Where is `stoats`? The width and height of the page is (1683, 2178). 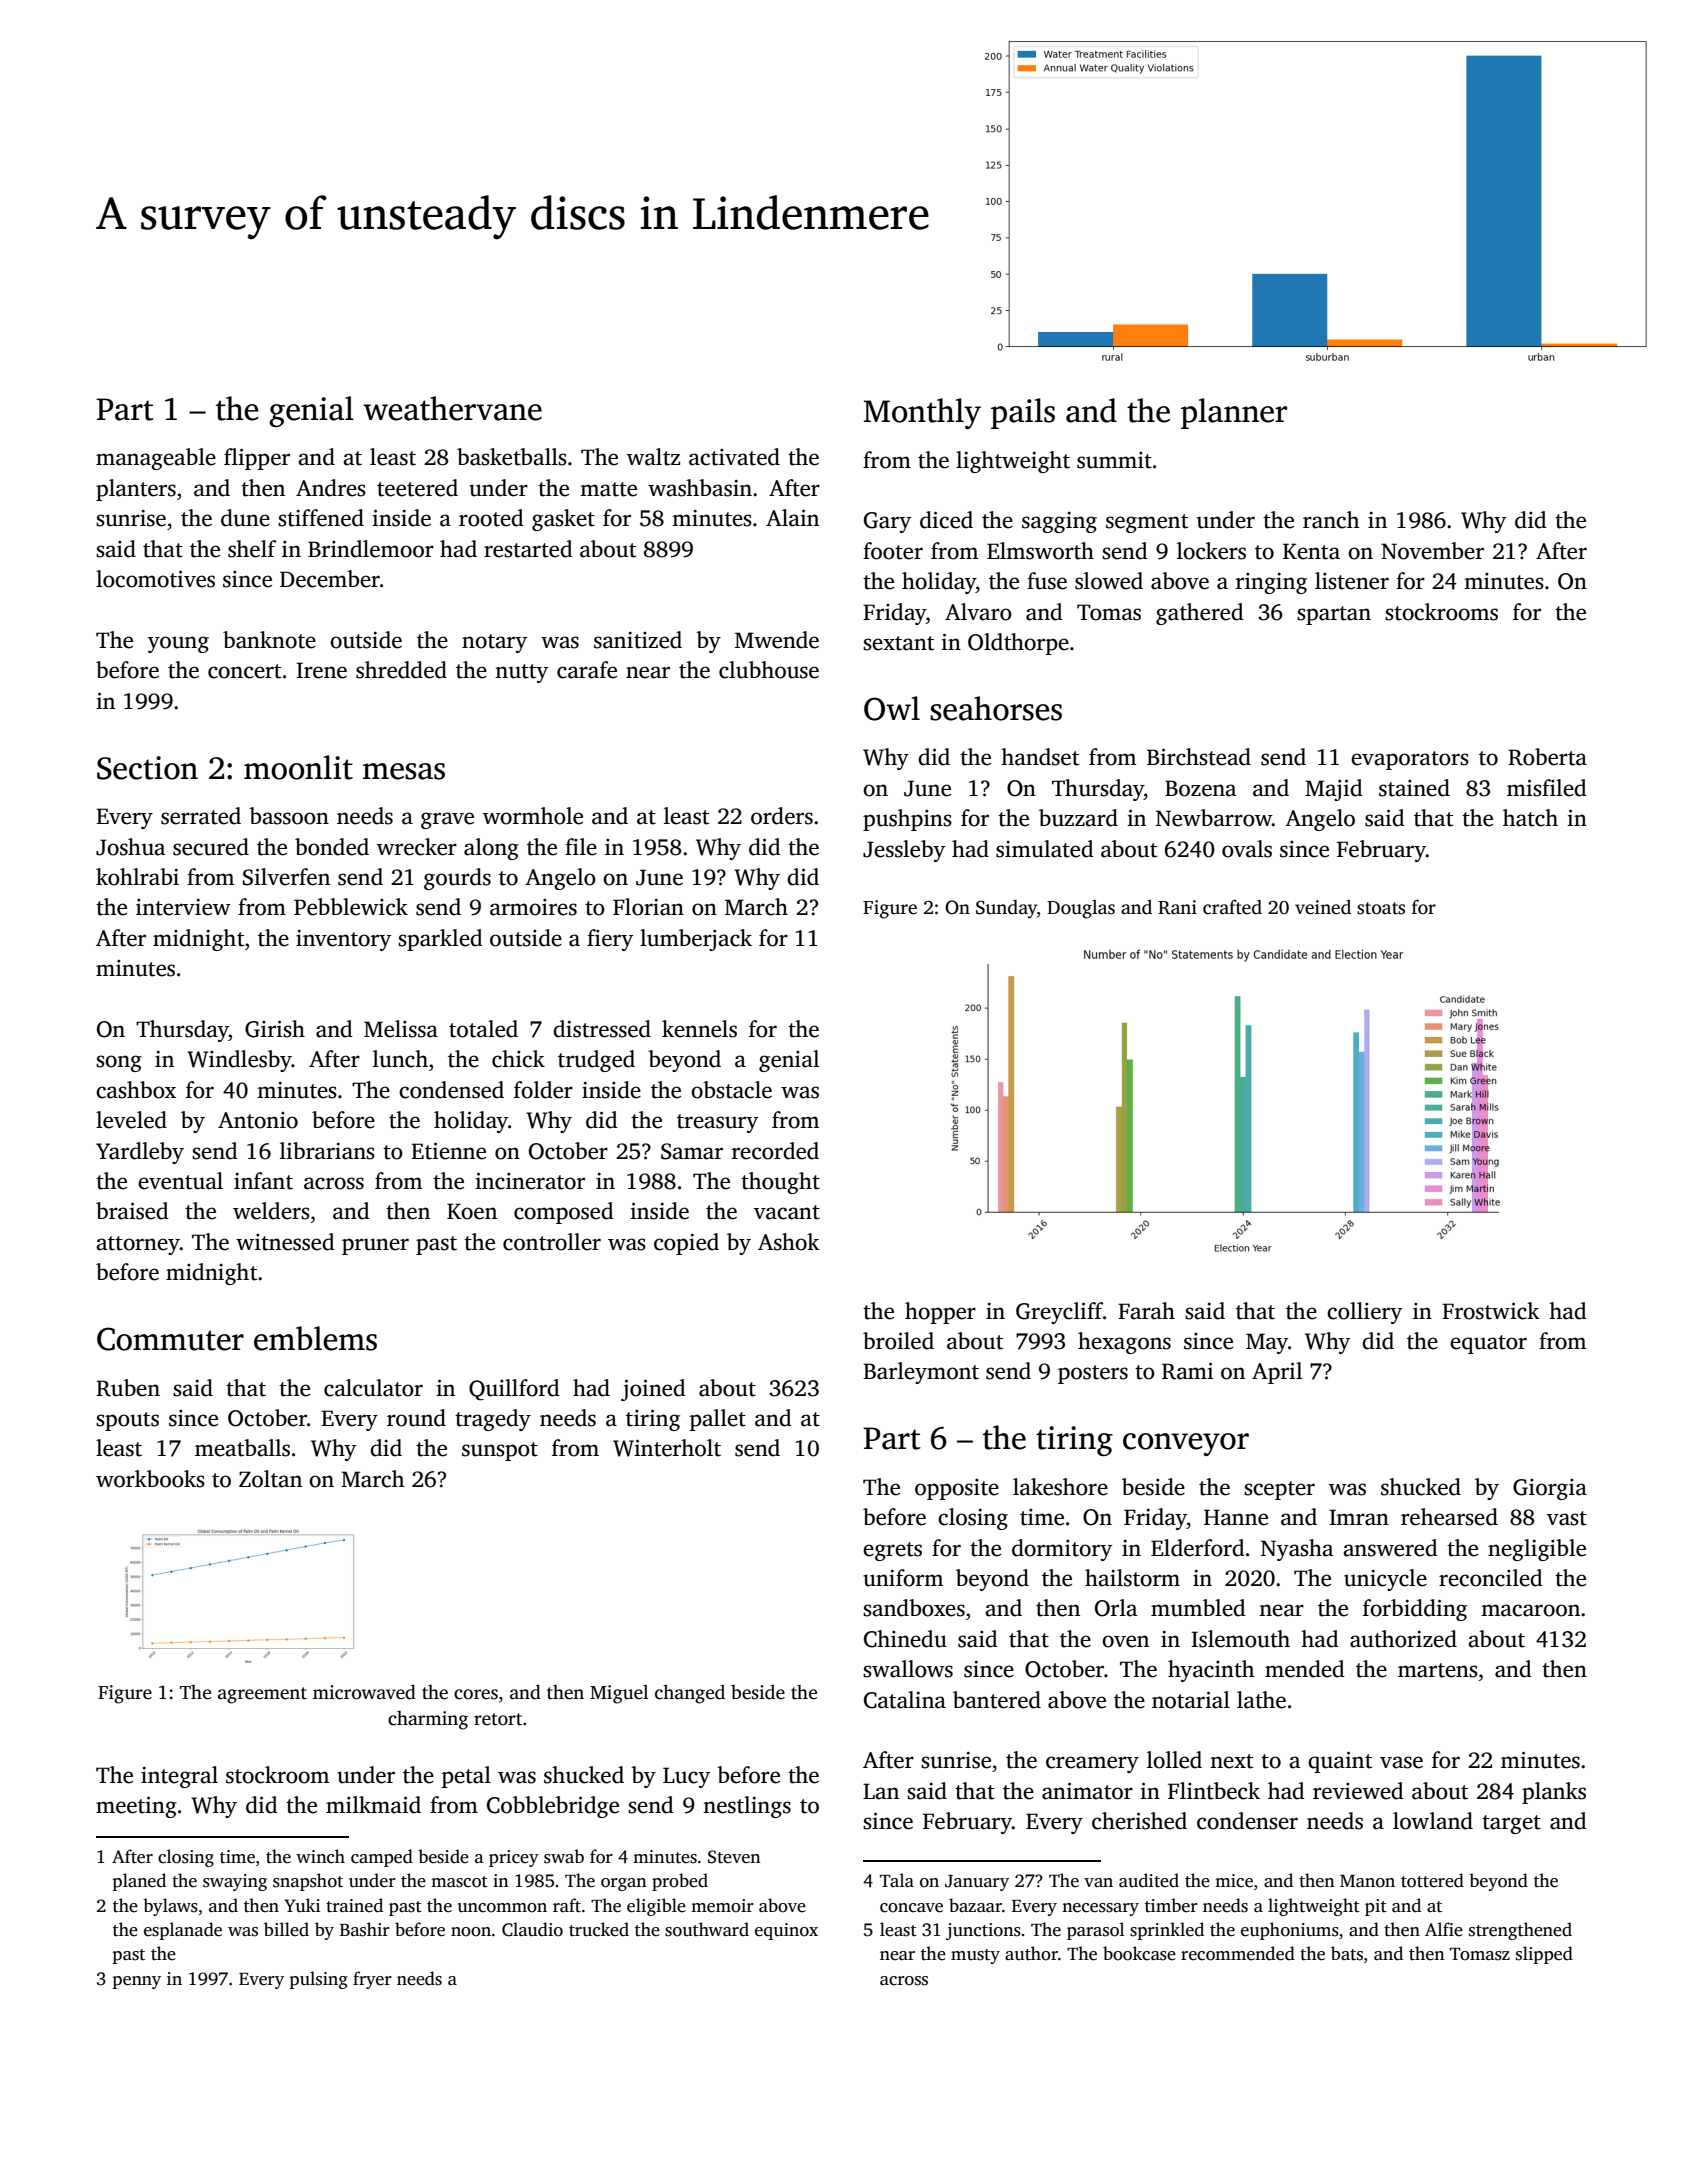 stoats is located at coordinates (1381, 908).
